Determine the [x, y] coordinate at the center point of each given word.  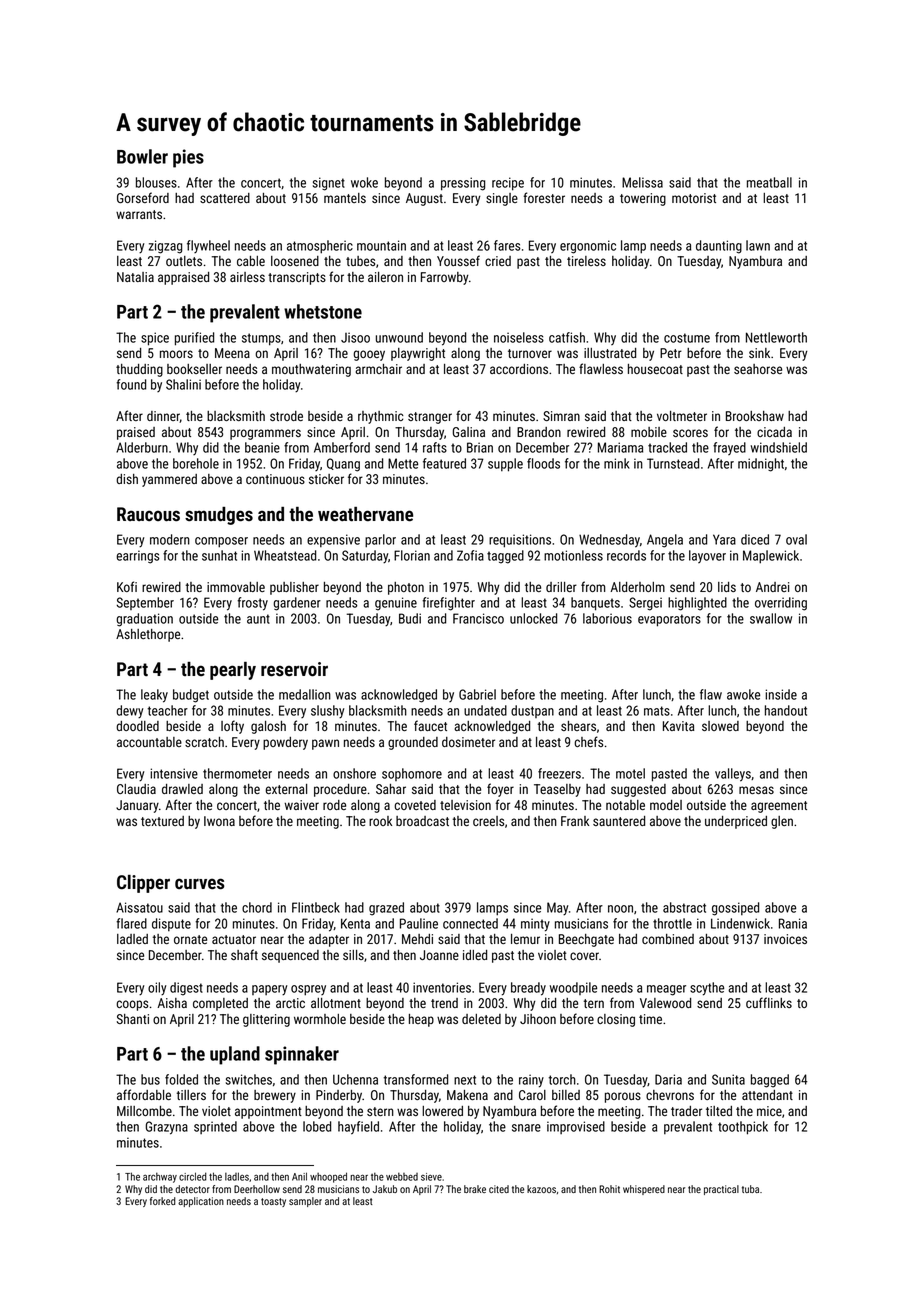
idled [475, 955]
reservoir [294, 669]
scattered [225, 198]
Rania [793, 923]
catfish [567, 337]
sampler [305, 1202]
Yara [724, 539]
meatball [769, 182]
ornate [190, 939]
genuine [396, 604]
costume [687, 338]
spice [155, 339]
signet [329, 184]
